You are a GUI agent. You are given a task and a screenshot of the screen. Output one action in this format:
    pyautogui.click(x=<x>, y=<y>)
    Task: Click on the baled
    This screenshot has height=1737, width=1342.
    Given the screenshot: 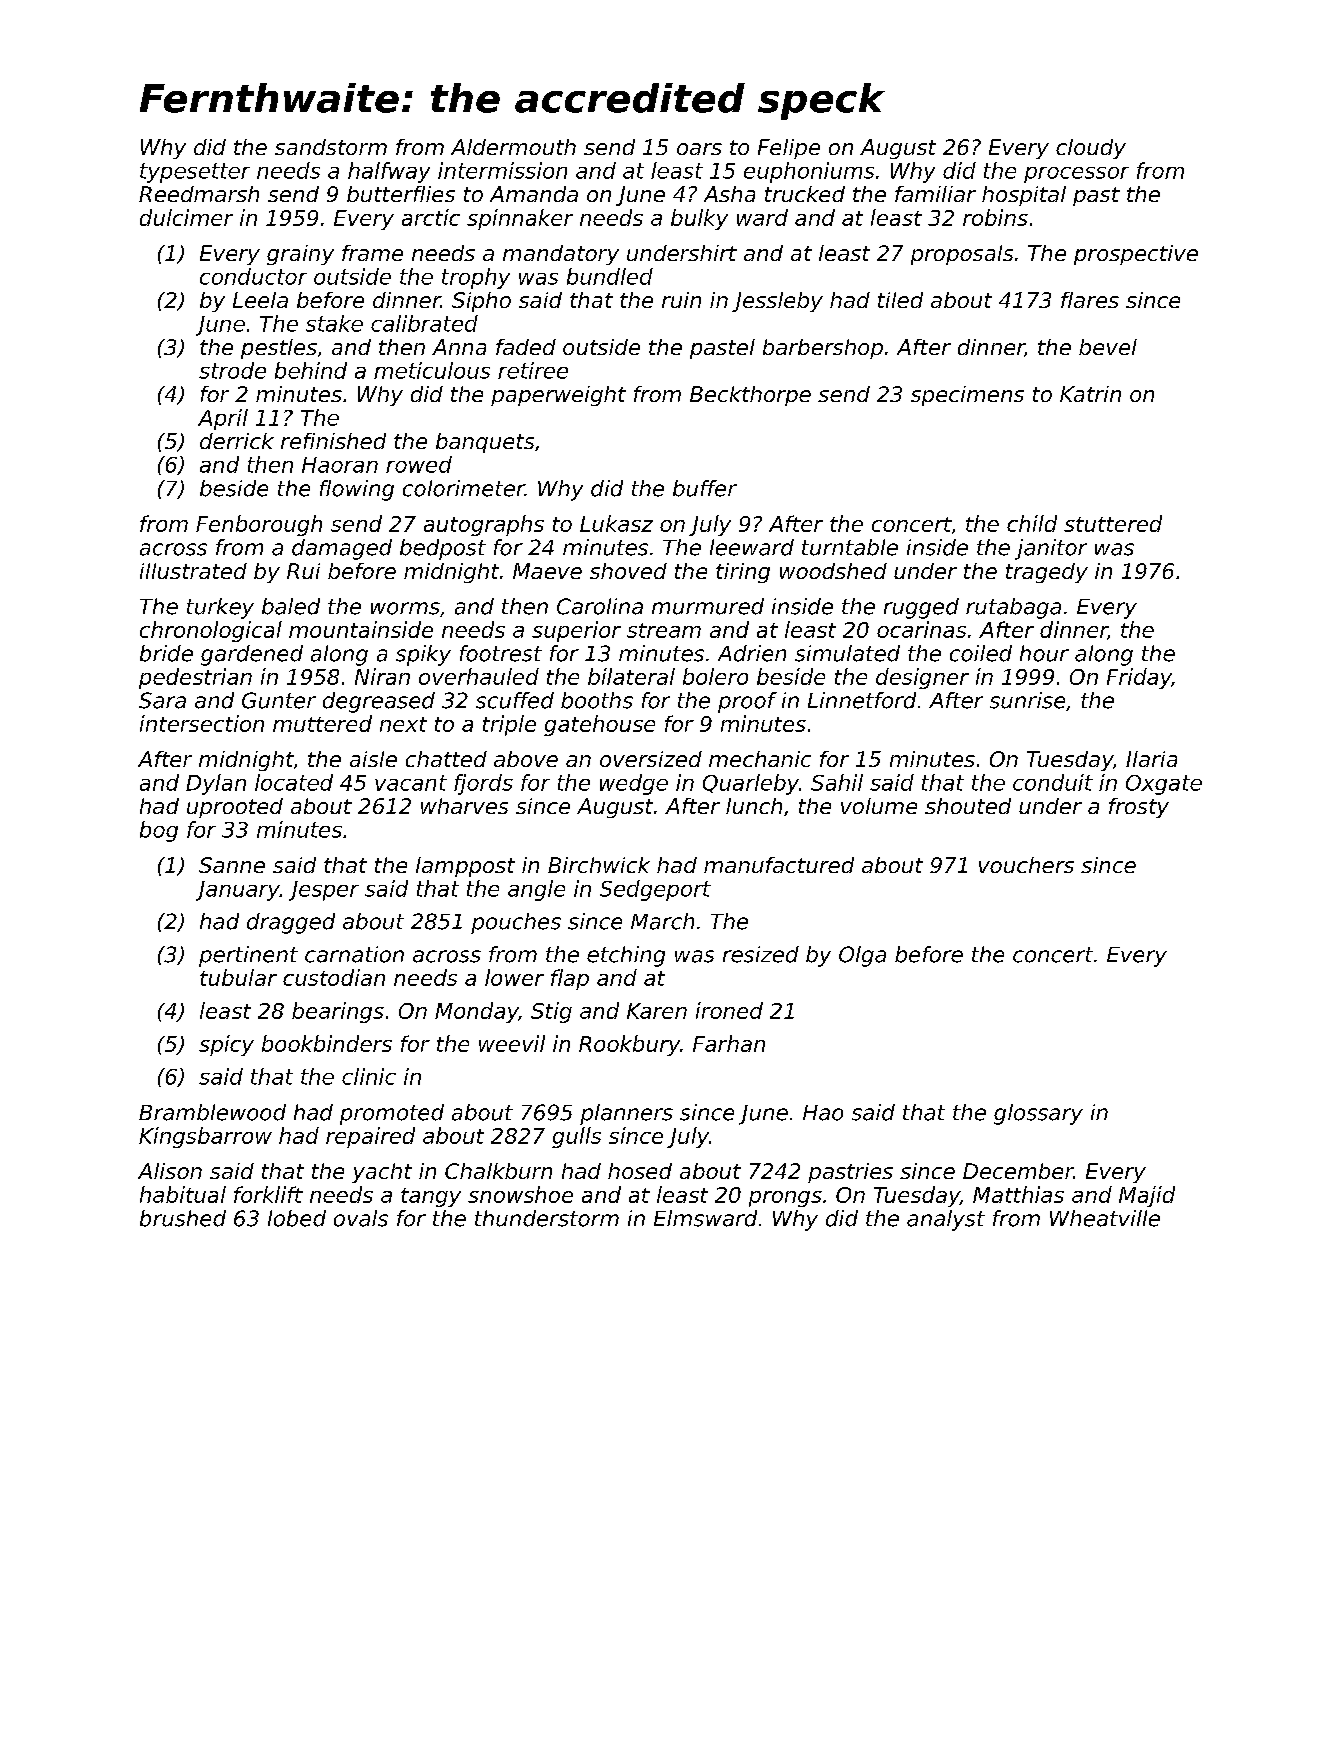 What is the action you would take?
    pyautogui.click(x=291, y=606)
